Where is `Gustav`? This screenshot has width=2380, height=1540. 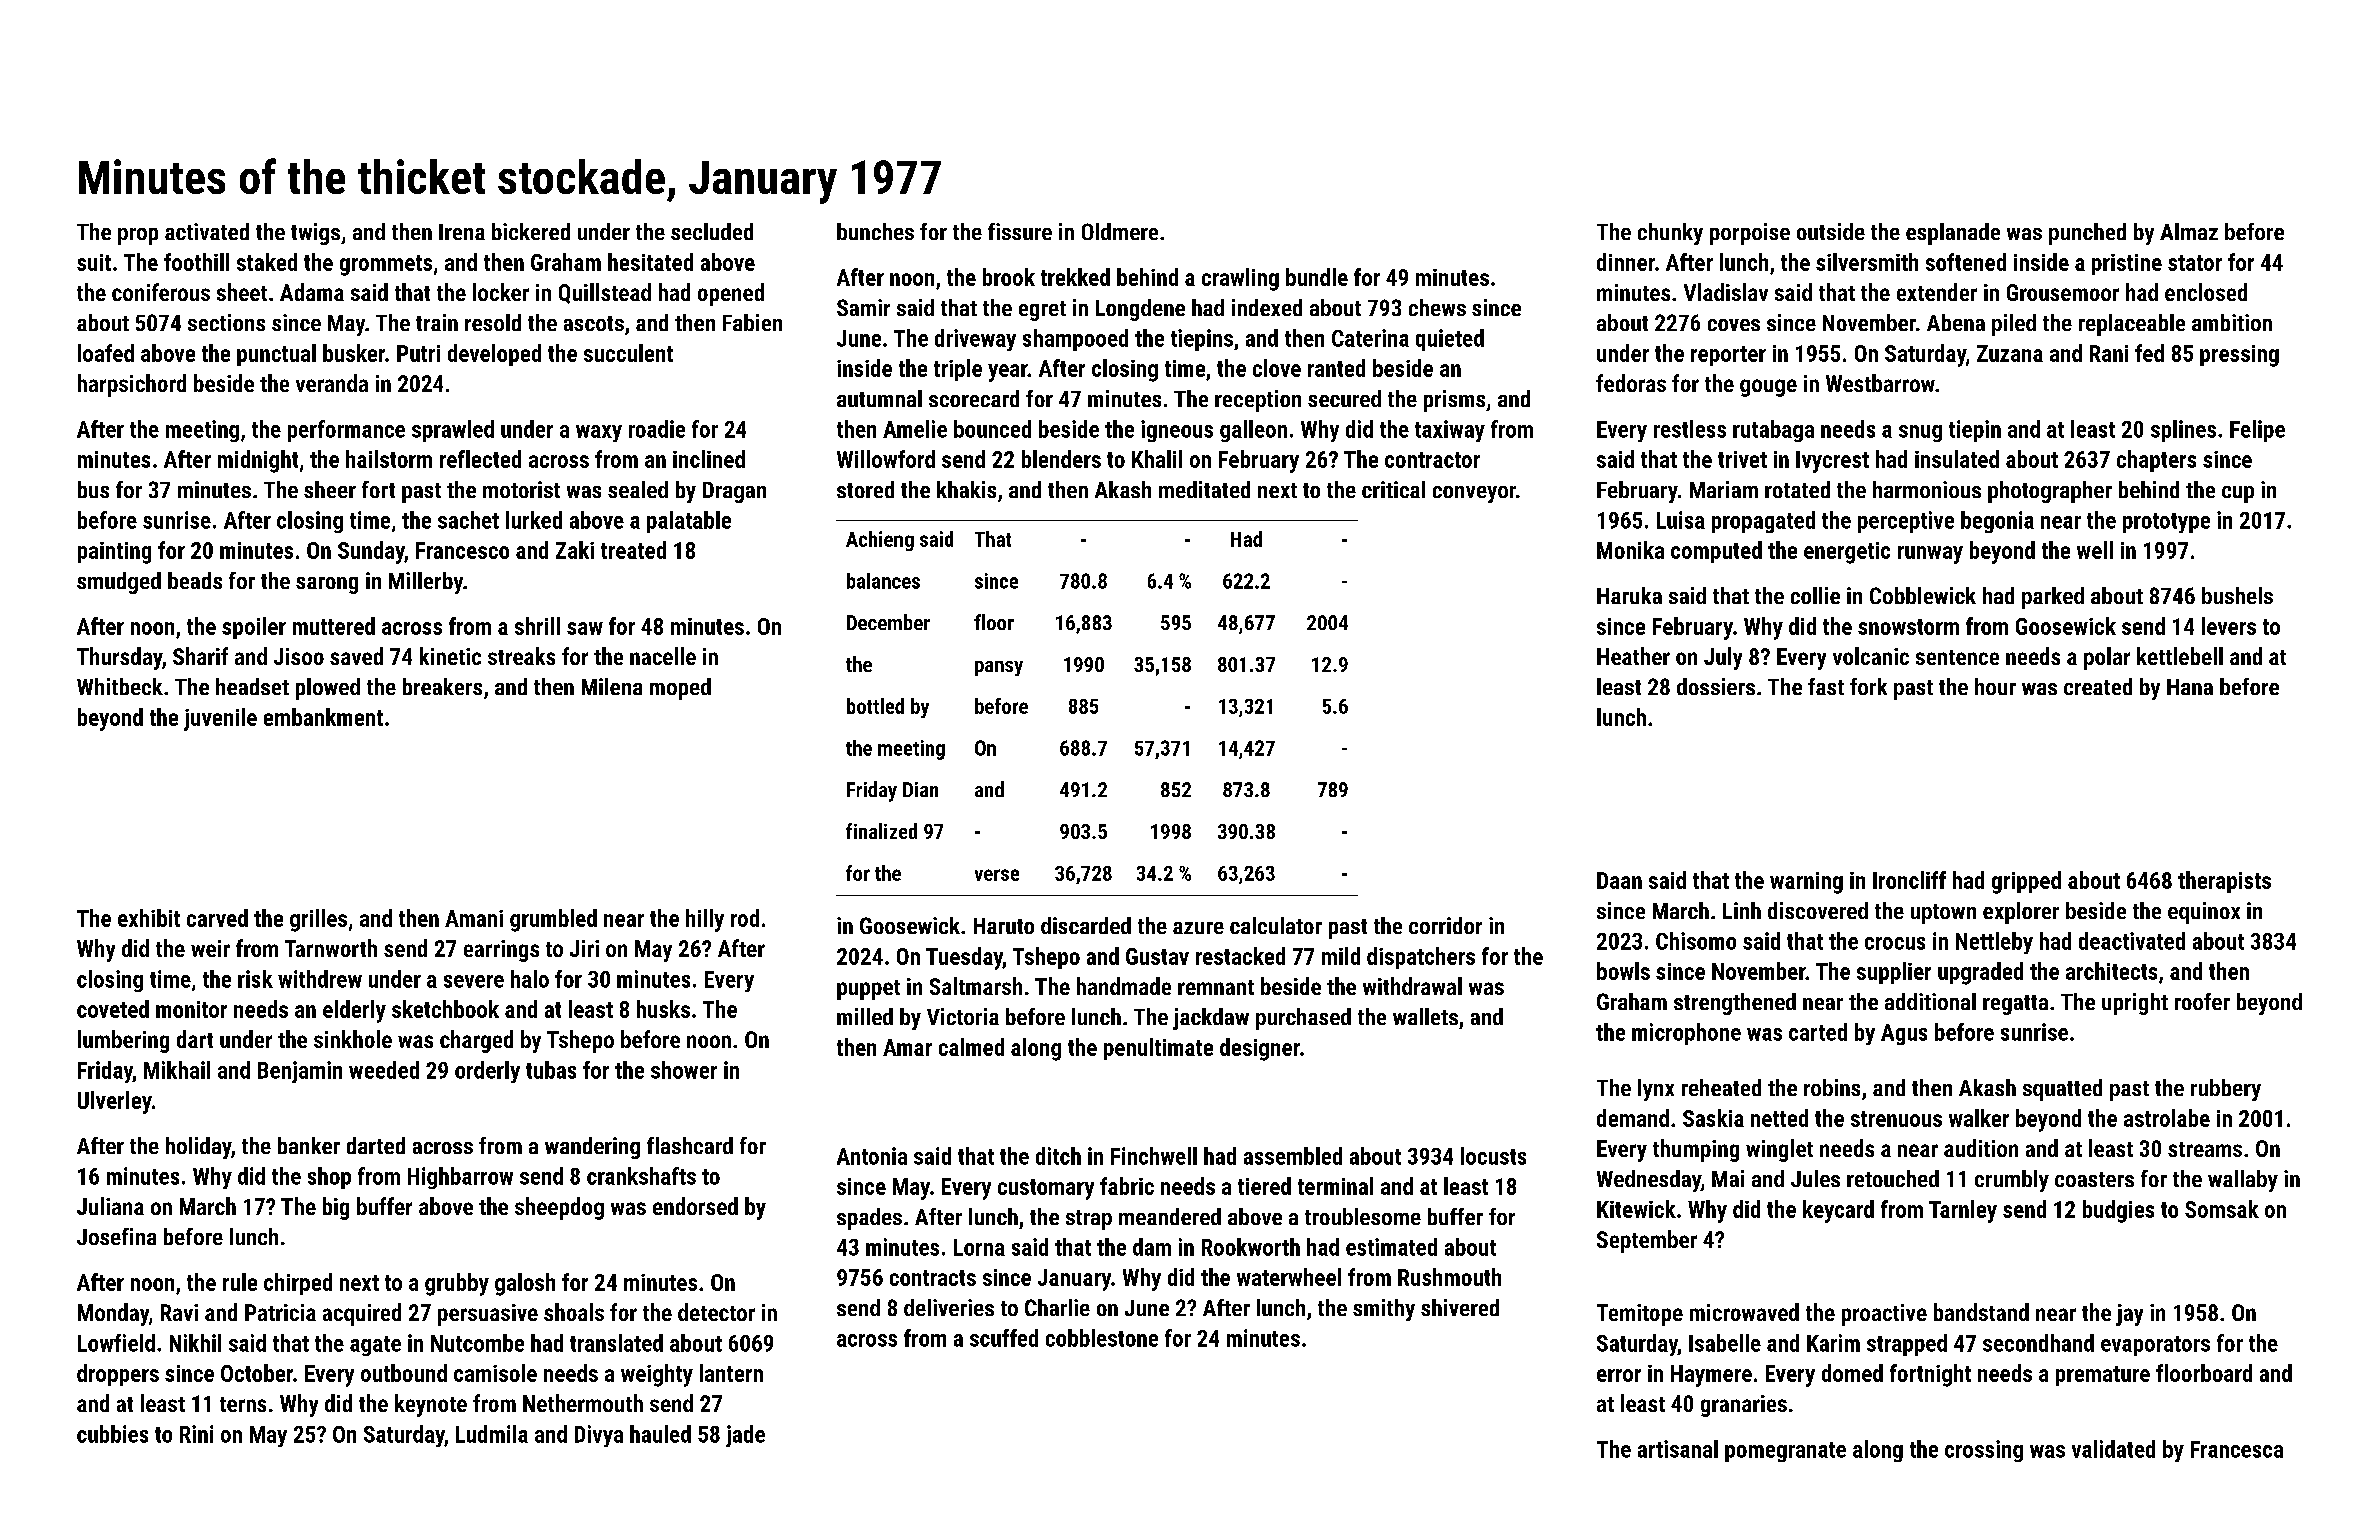
Gustav is located at coordinates (1157, 956).
